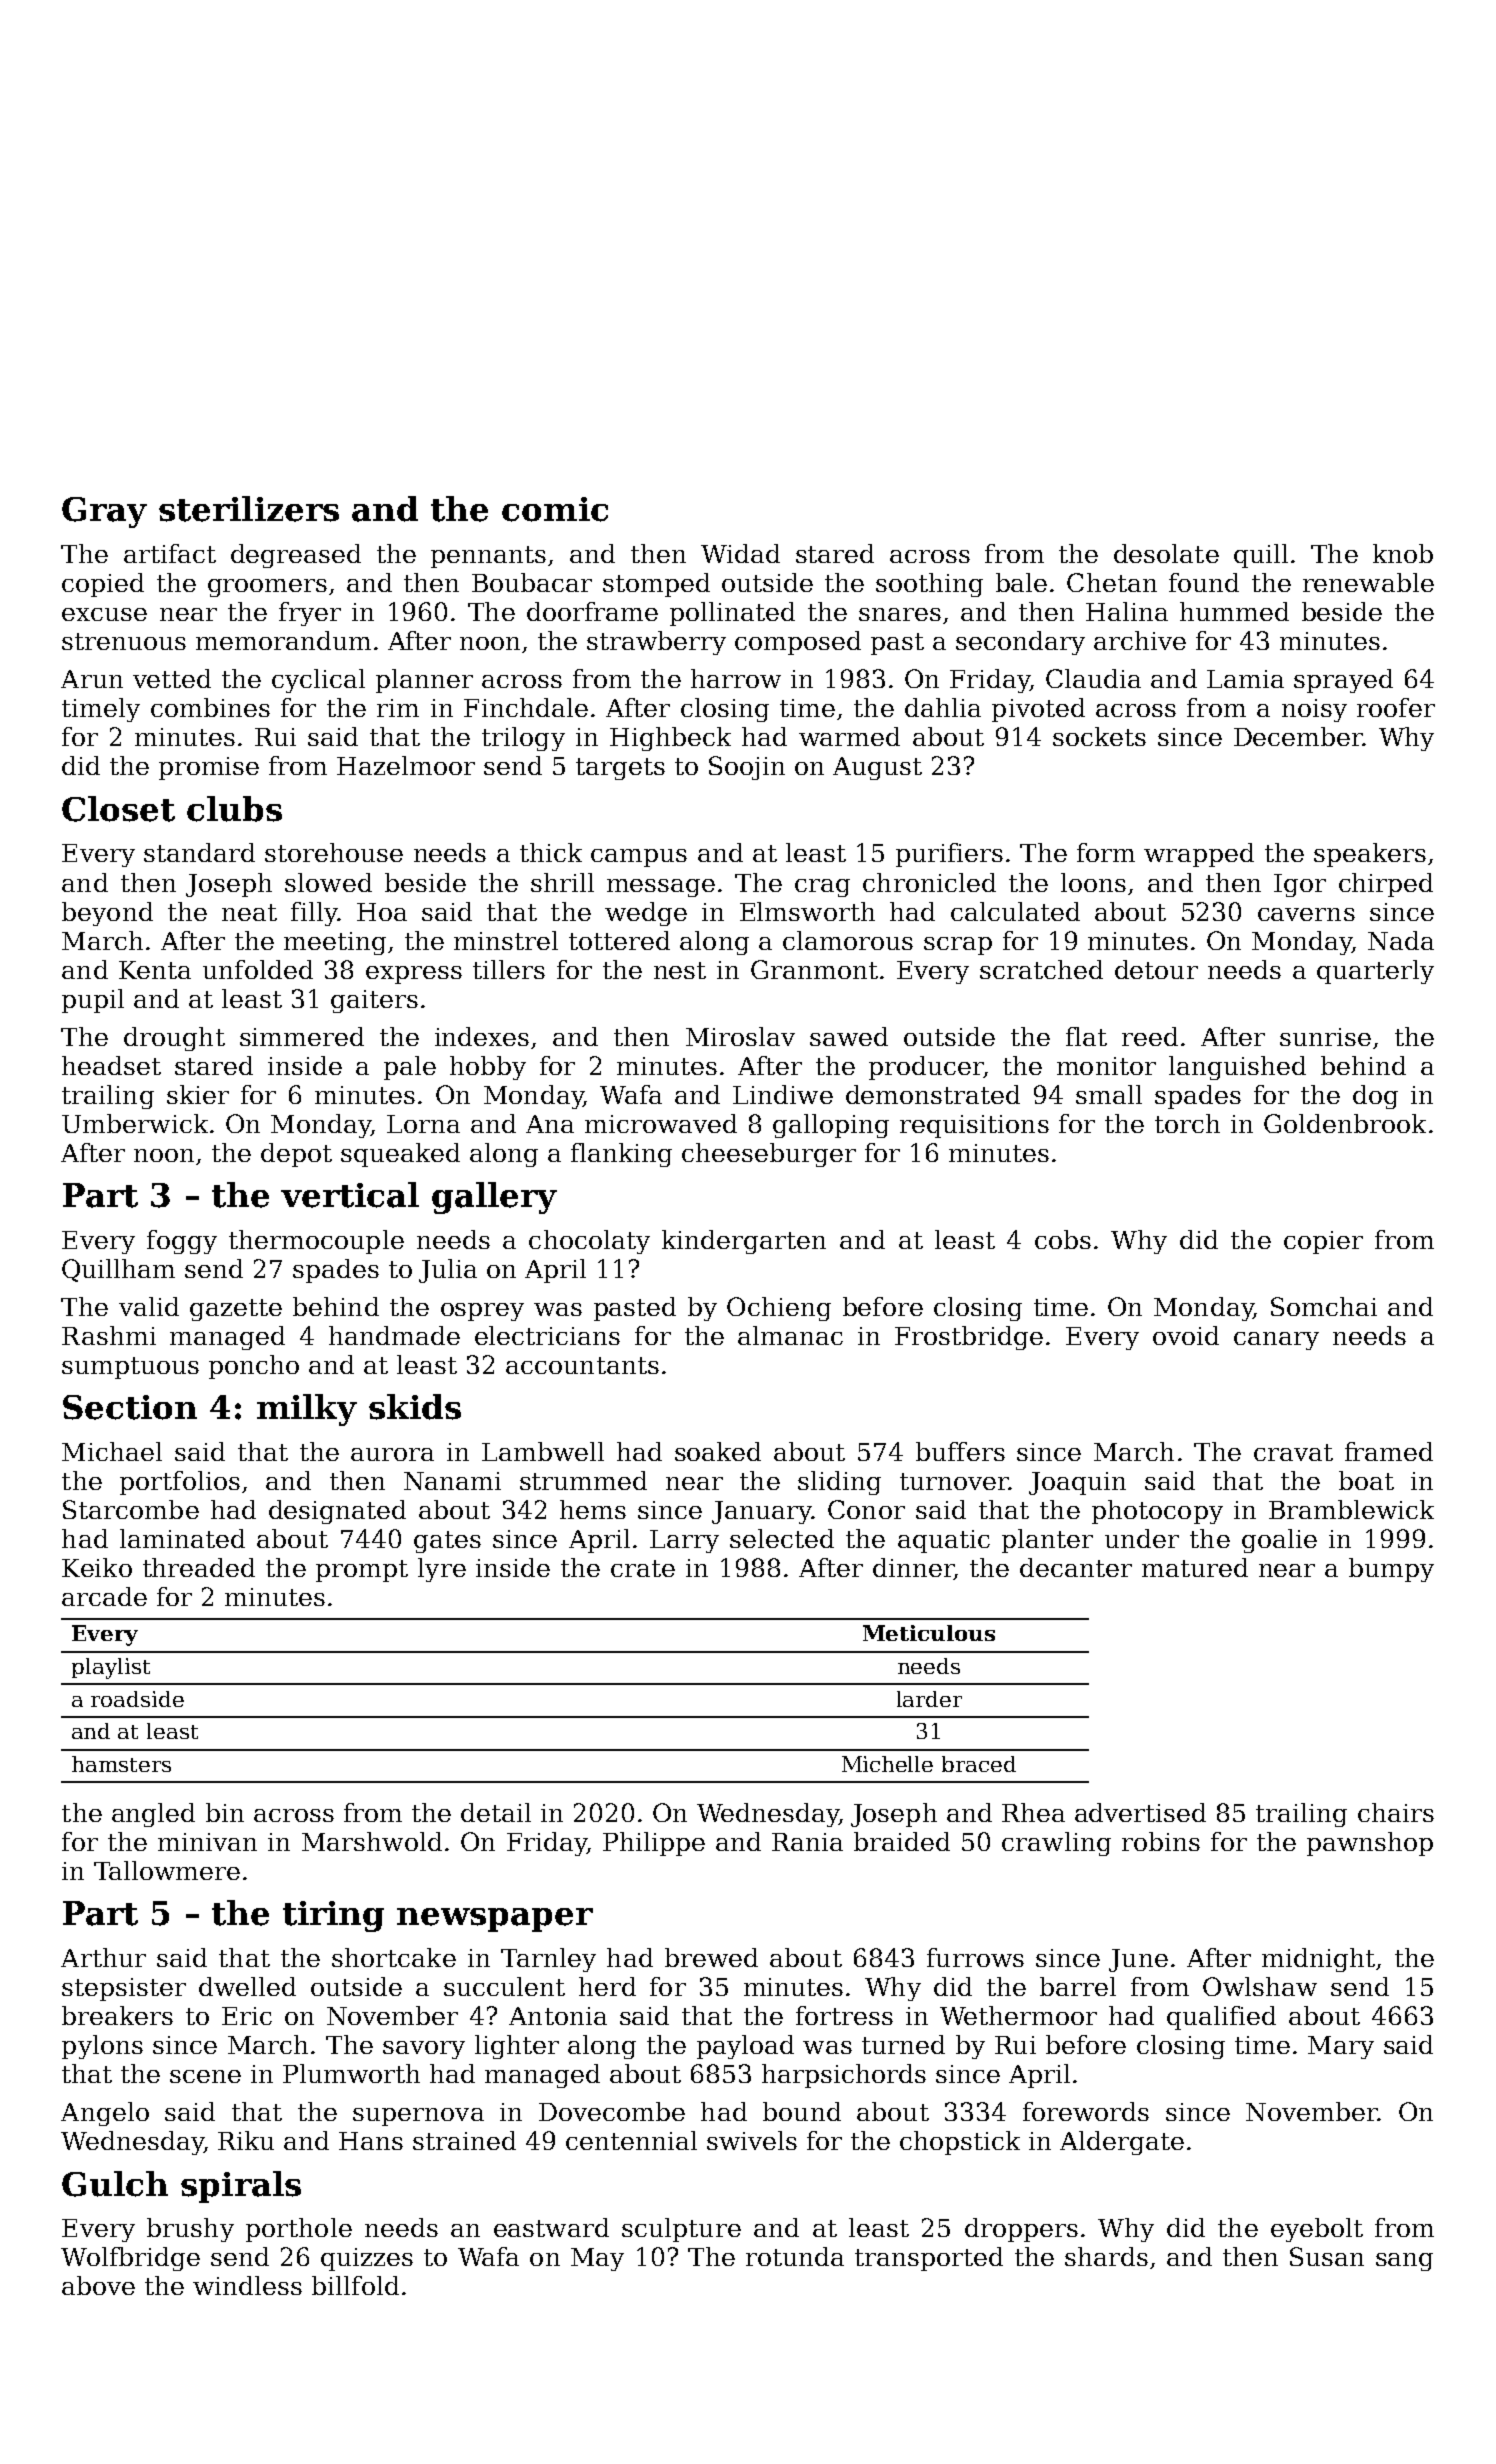 The image size is (1496, 2464). I want to click on matured, so click(1195, 1567).
